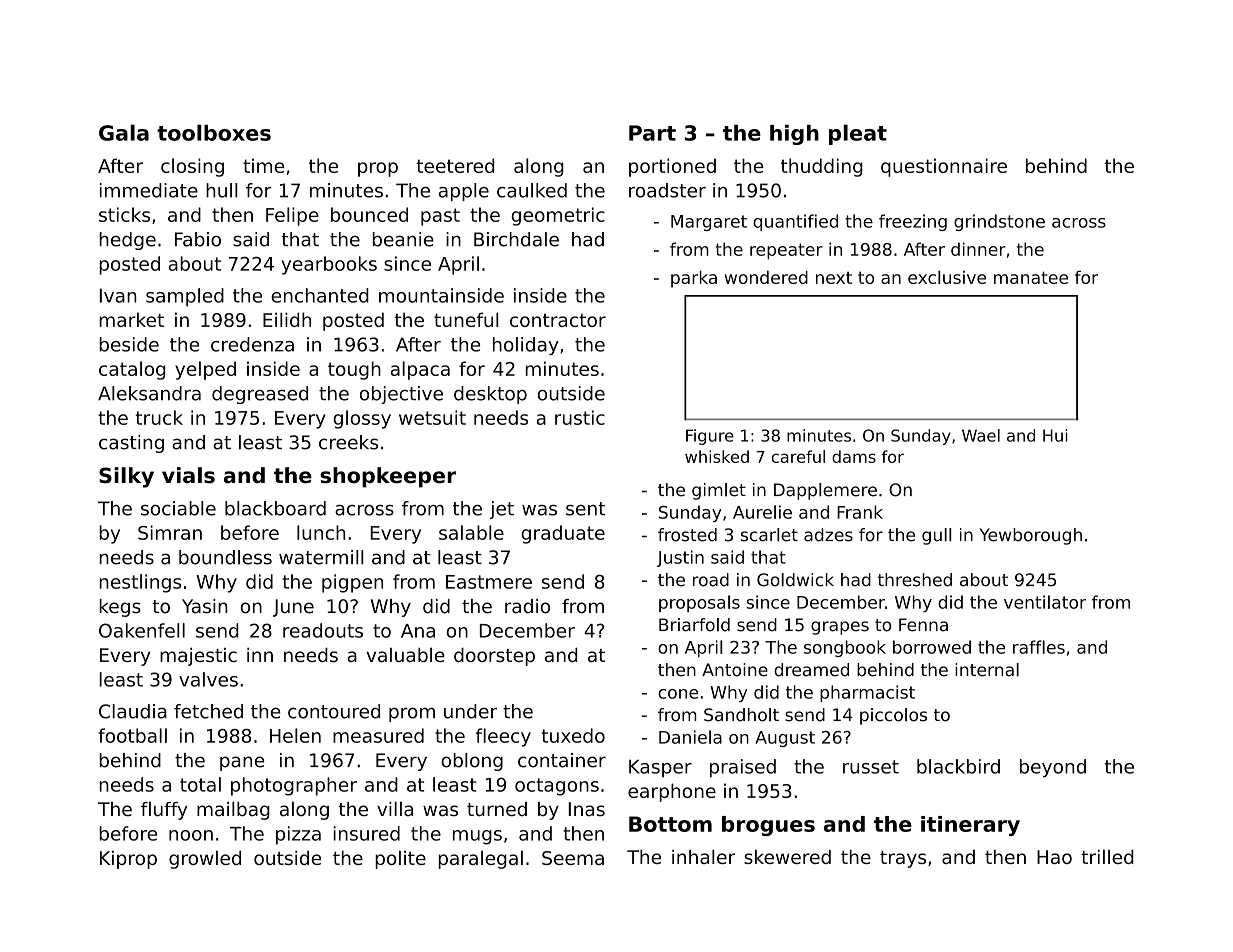 The height and width of the page is (952, 1233). Describe the element at coordinates (170, 532) in the page. I see `Simran` at that location.
